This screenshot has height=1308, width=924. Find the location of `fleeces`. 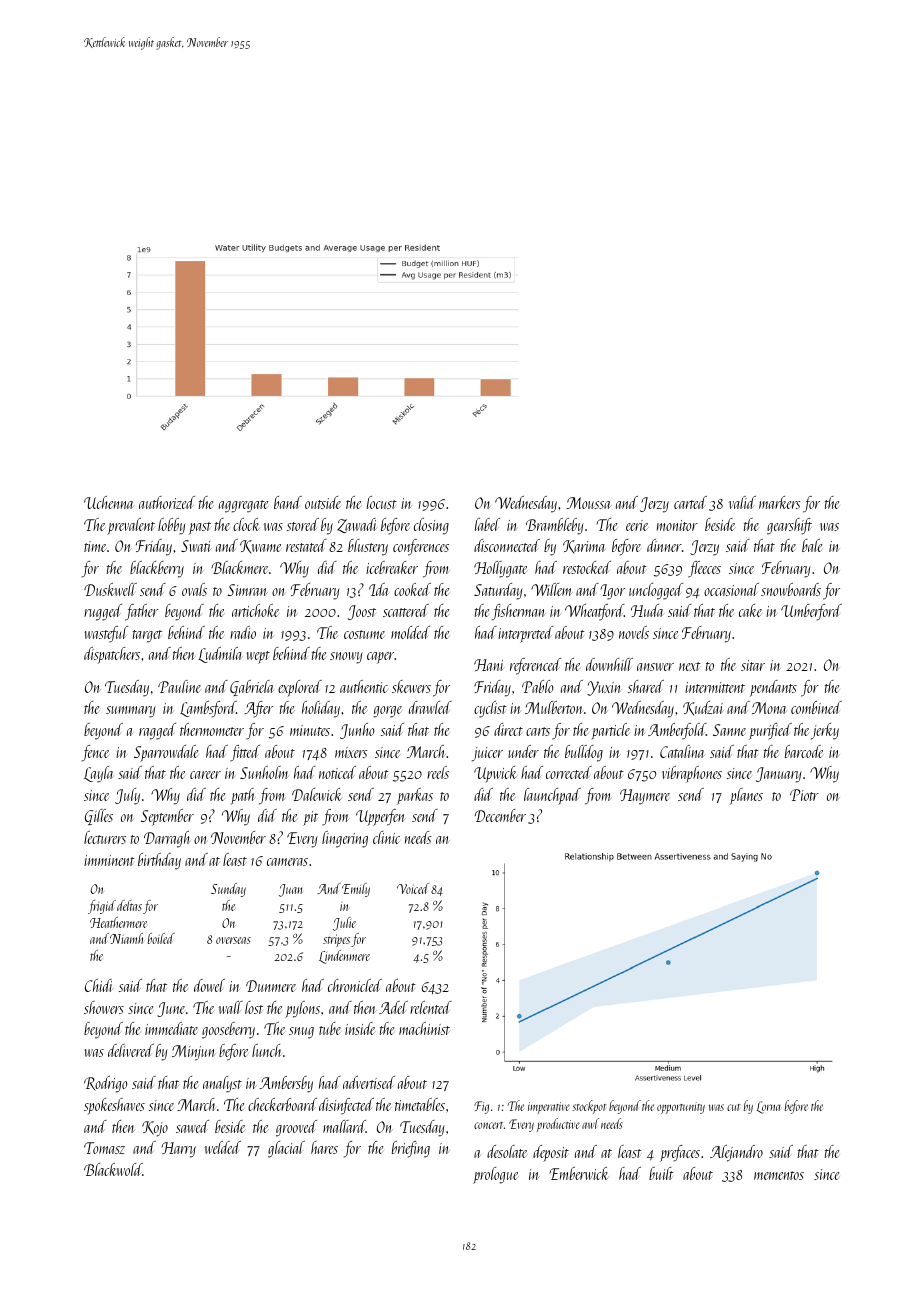

fleeces is located at coordinates (704, 569).
